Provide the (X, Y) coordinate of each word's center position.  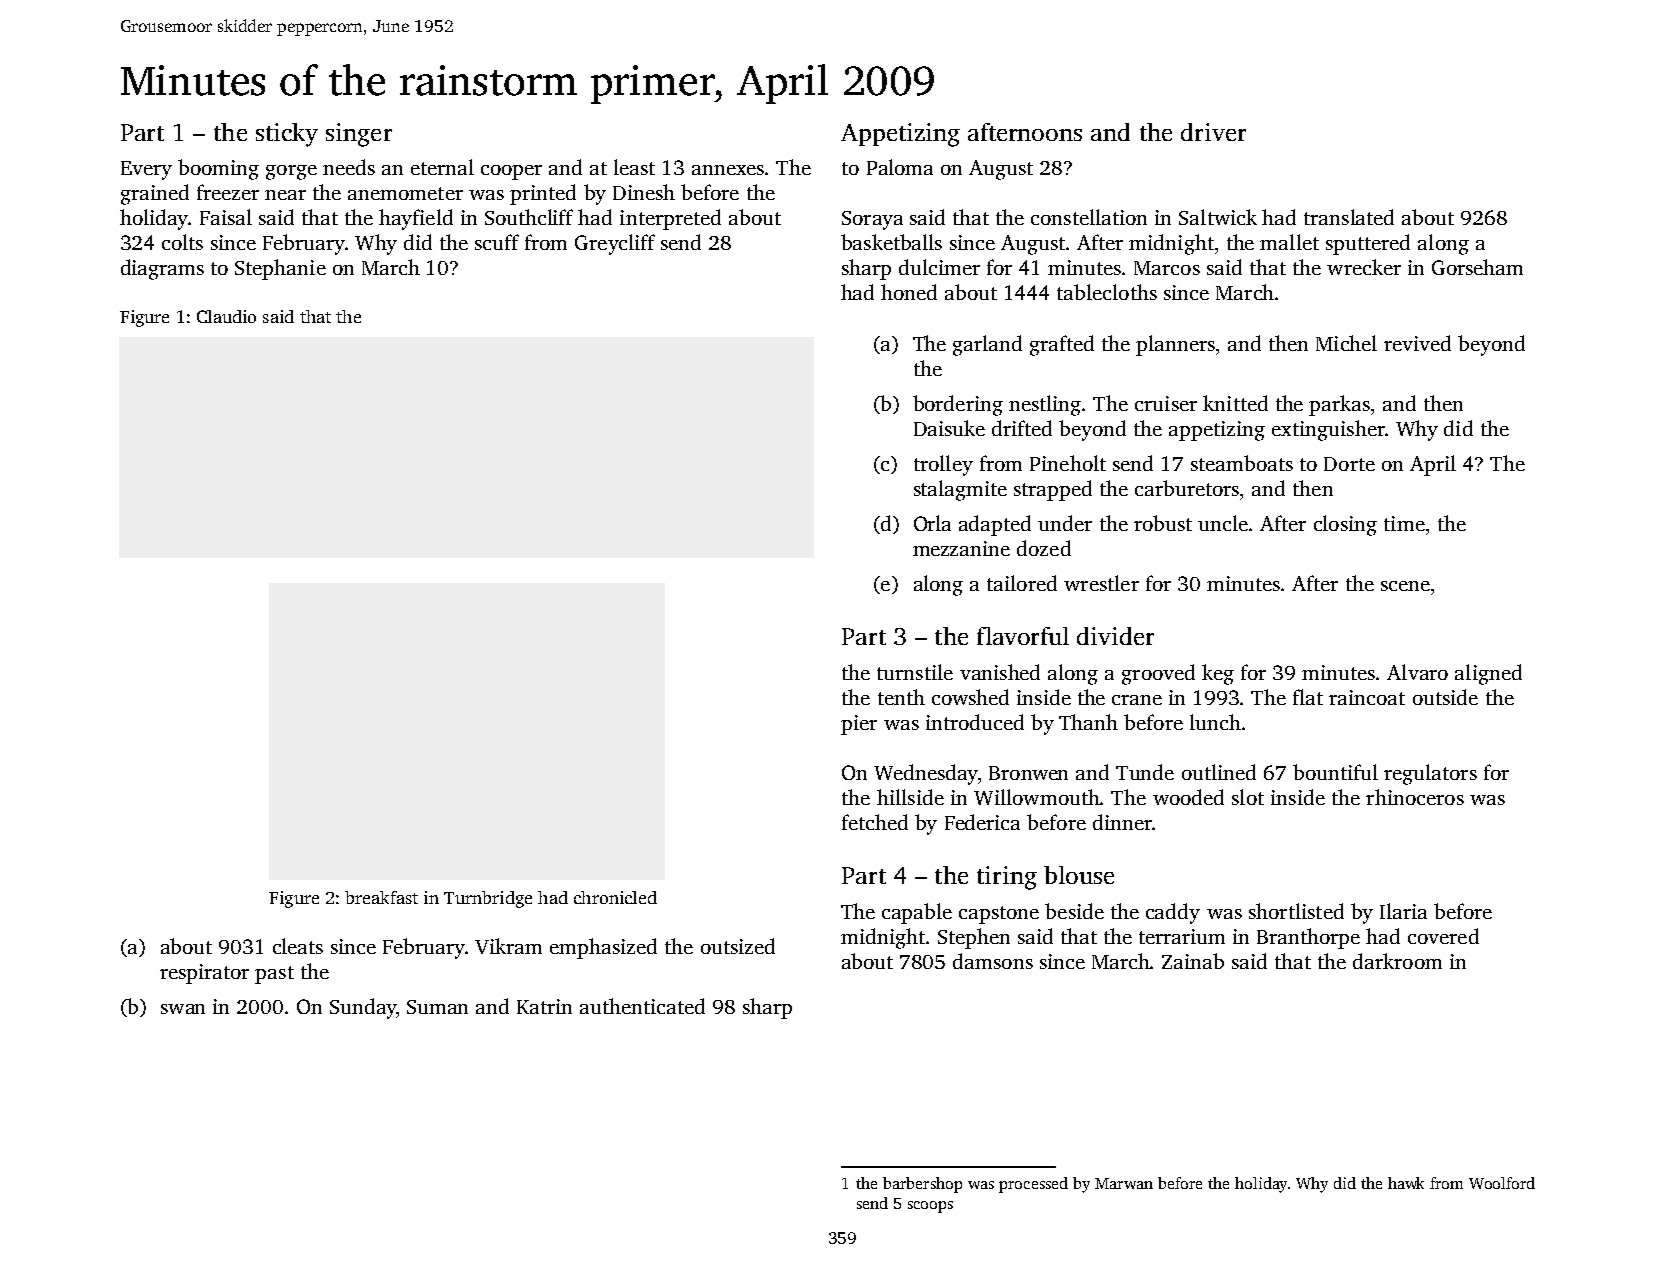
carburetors (1187, 488)
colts (182, 242)
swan (183, 1009)
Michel (1346, 343)
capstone (999, 915)
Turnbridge (488, 899)
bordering (958, 405)
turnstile (915, 672)
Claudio (226, 316)
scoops (930, 1207)
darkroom (1397, 961)
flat (1308, 697)
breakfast (381, 897)
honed (909, 292)
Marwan (1124, 1183)
